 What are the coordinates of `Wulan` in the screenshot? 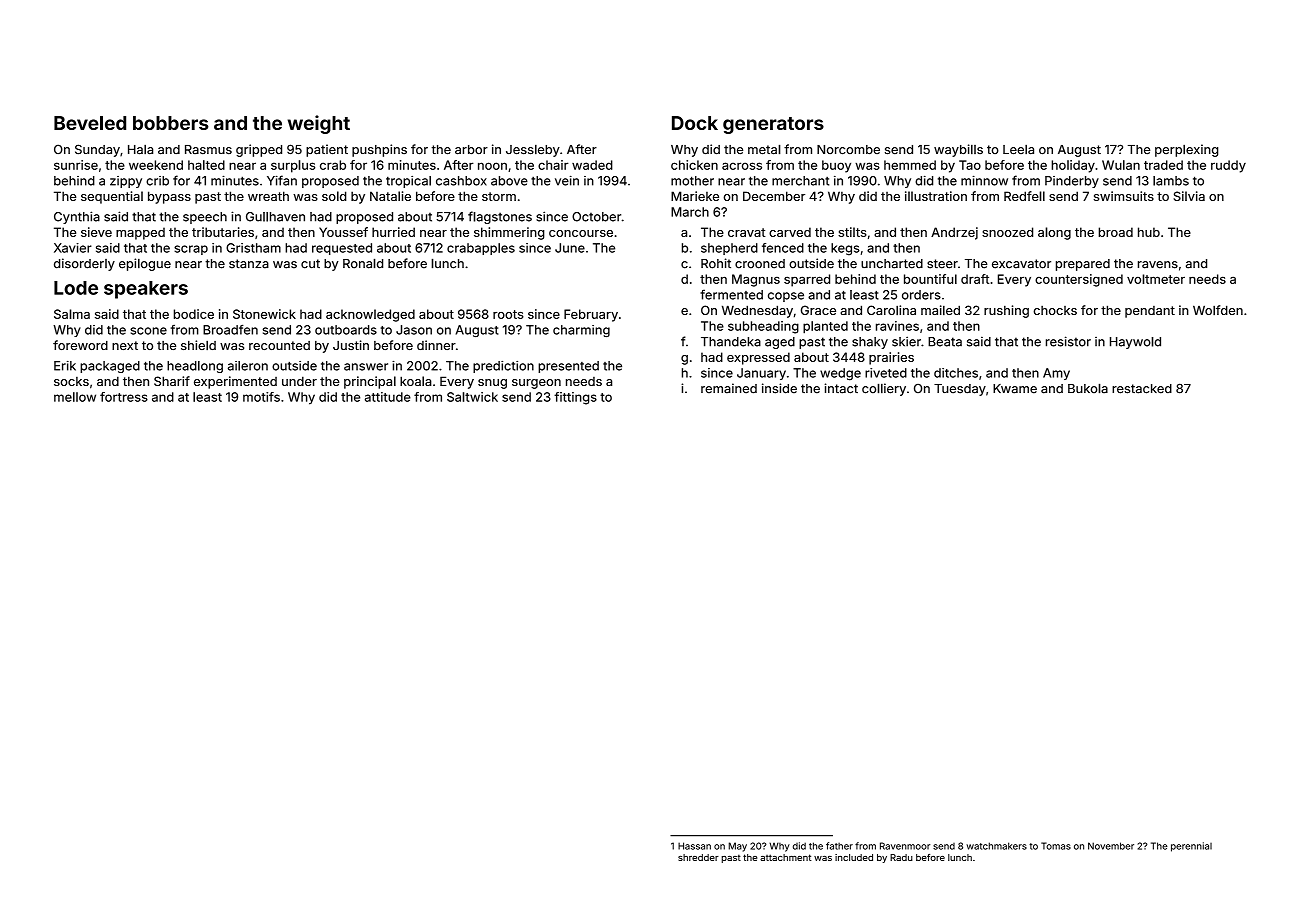 It's located at (1121, 165).
